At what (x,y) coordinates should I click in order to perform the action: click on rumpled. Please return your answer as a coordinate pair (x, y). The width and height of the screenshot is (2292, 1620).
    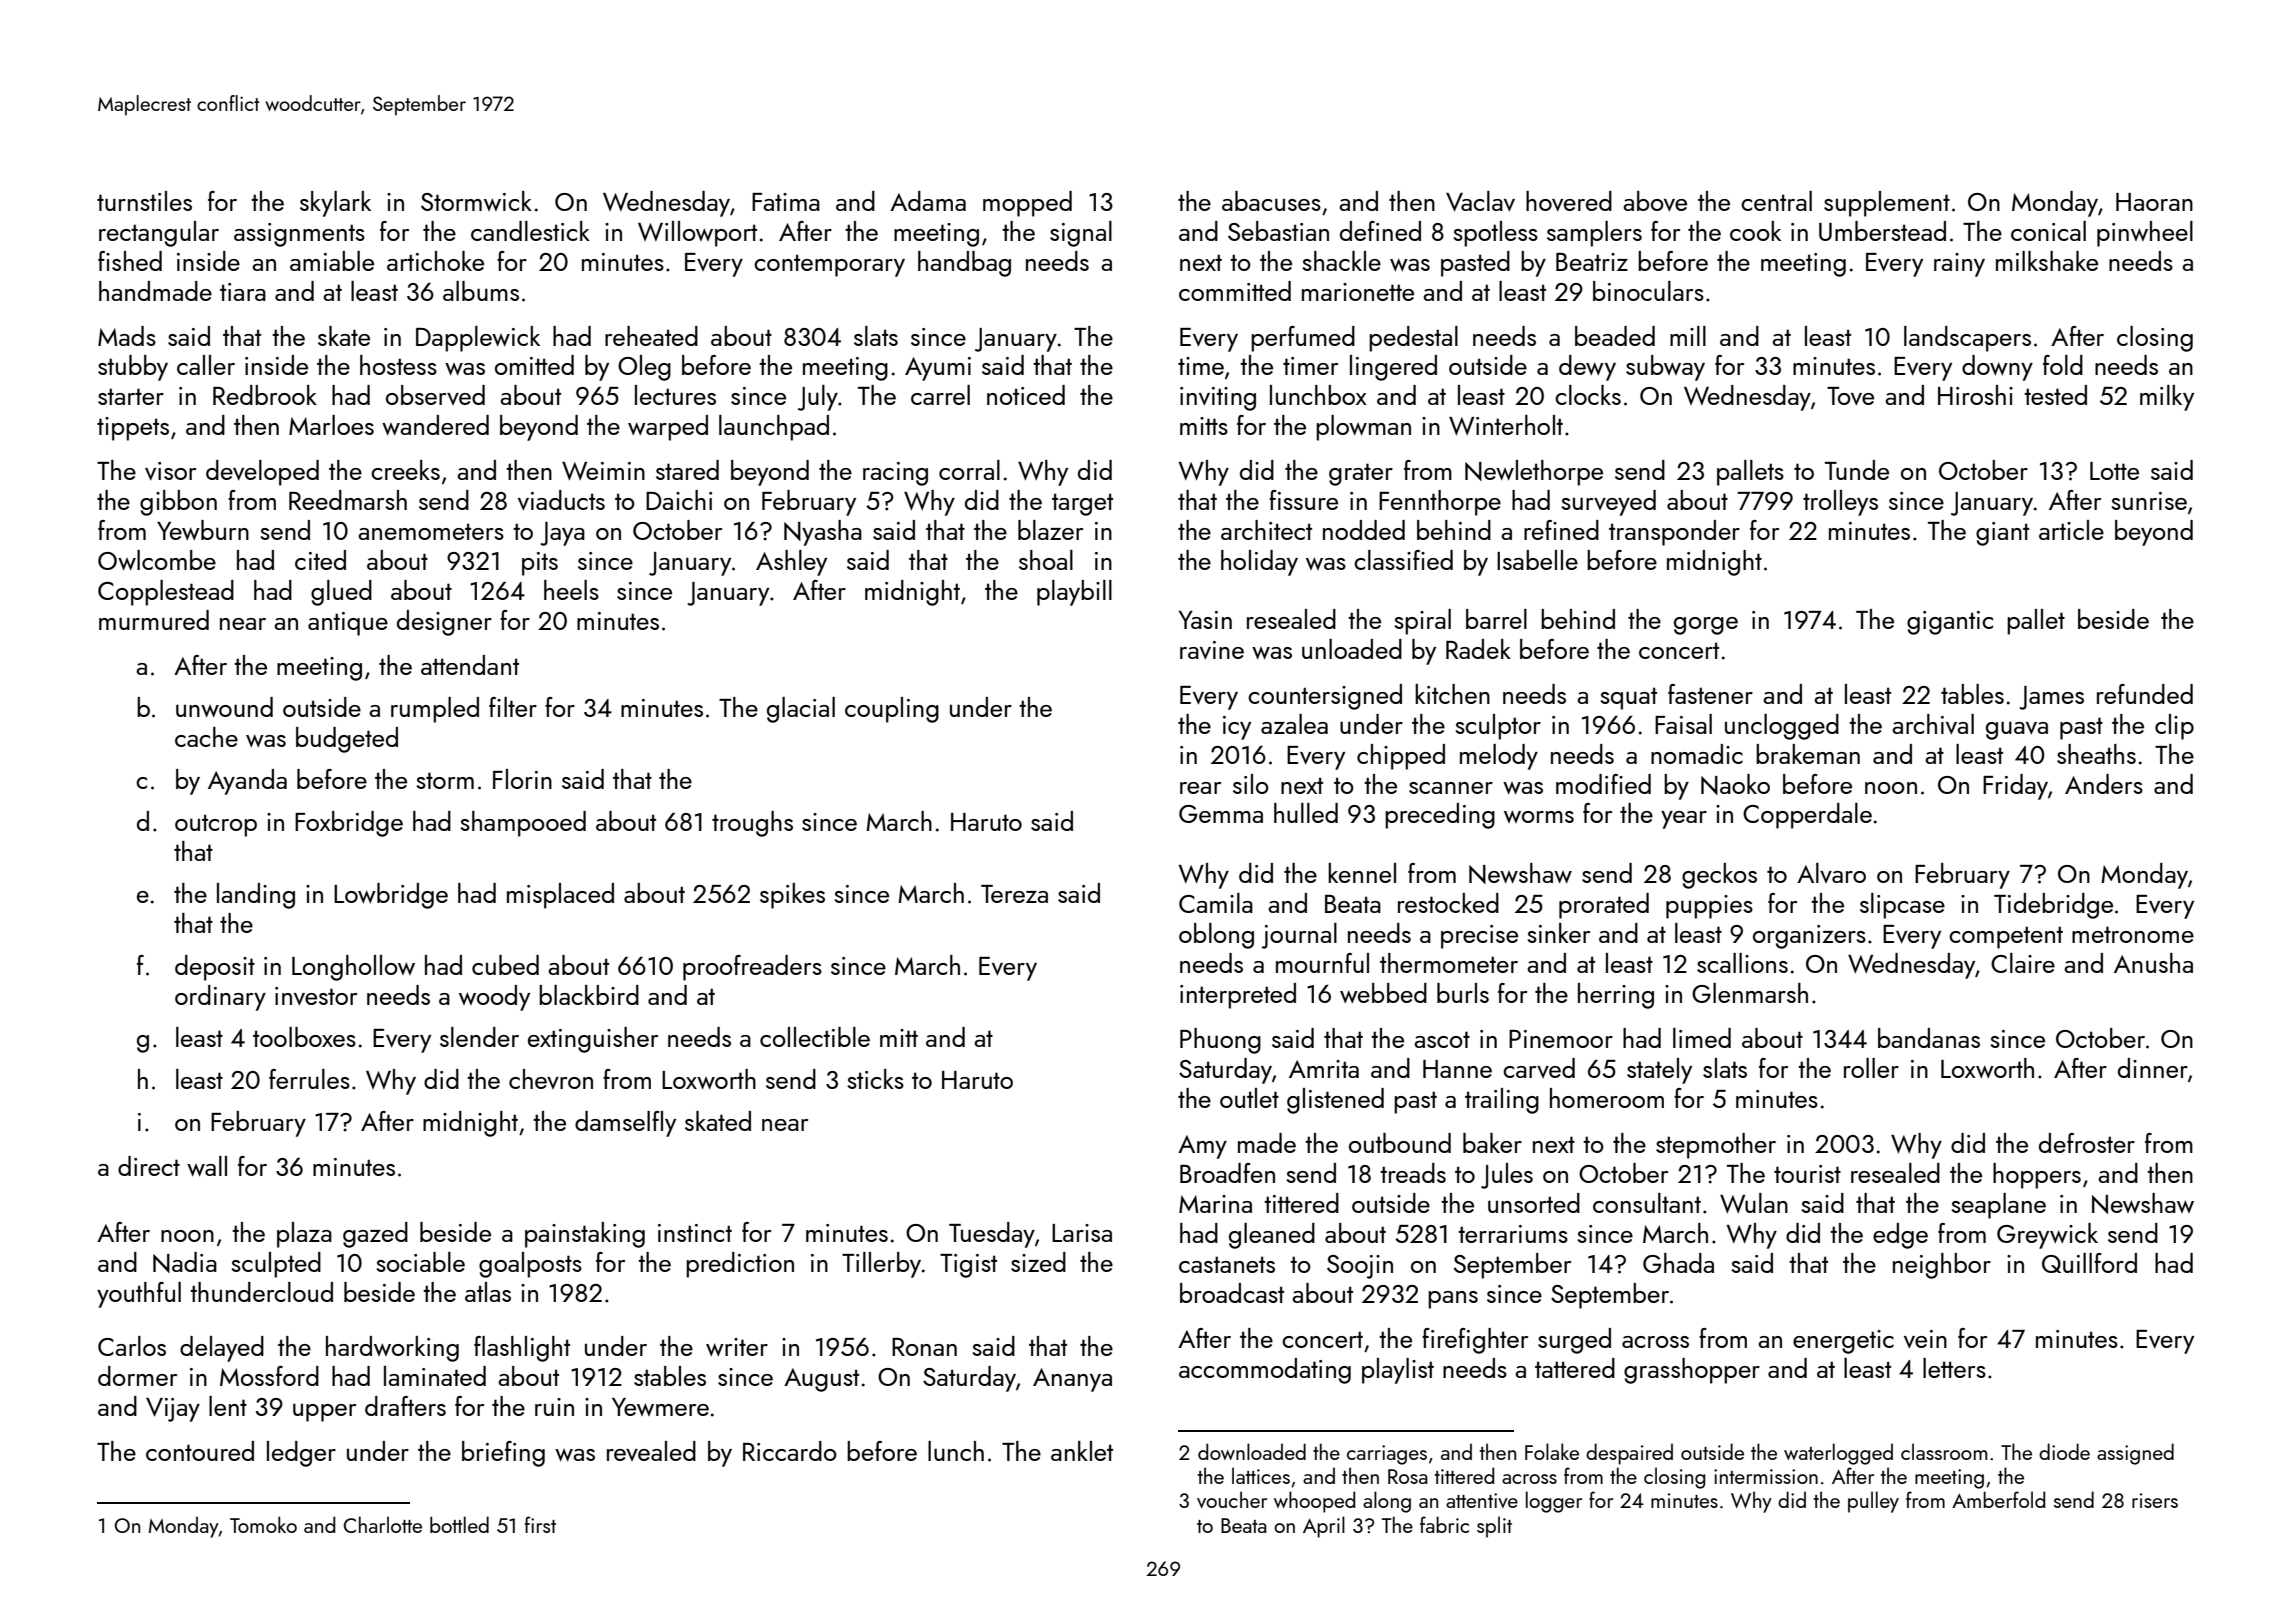
    Looking at the image, I should click on (435, 710).
